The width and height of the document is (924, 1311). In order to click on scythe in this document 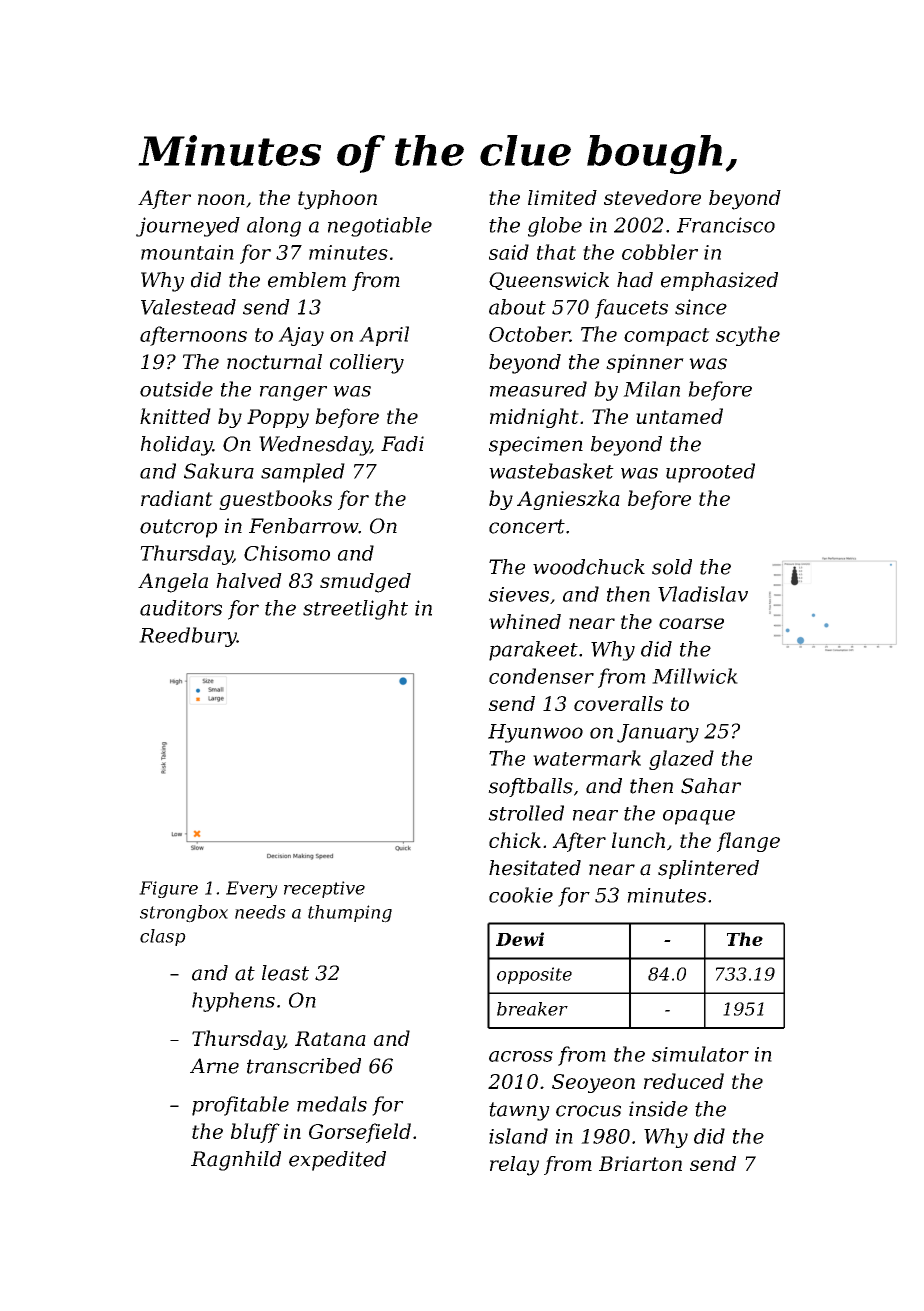, I will do `click(748, 336)`.
